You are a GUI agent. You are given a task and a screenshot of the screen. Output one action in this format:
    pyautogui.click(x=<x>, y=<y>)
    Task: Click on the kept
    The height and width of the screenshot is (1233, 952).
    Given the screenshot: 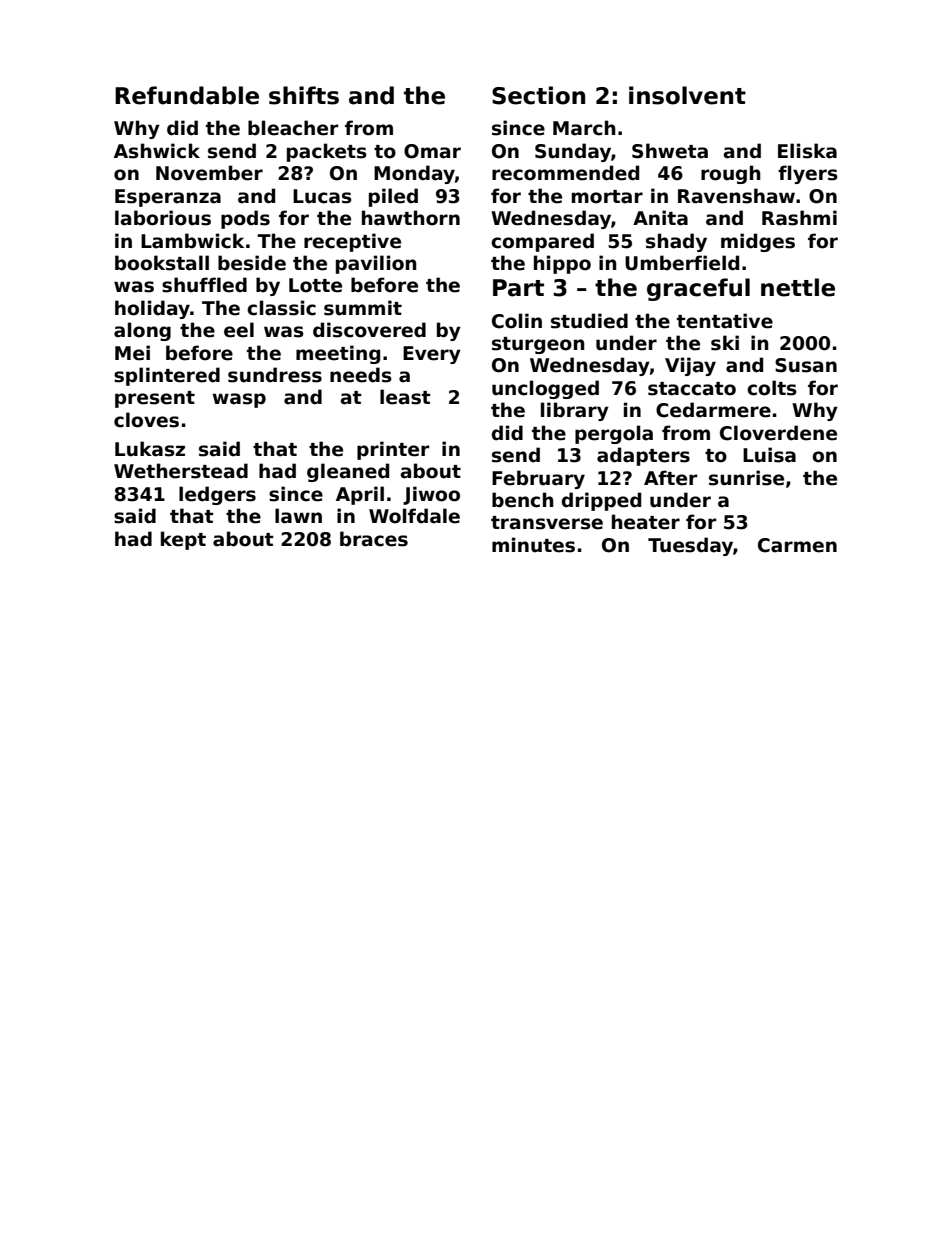 What is the action you would take?
    pyautogui.click(x=183, y=540)
